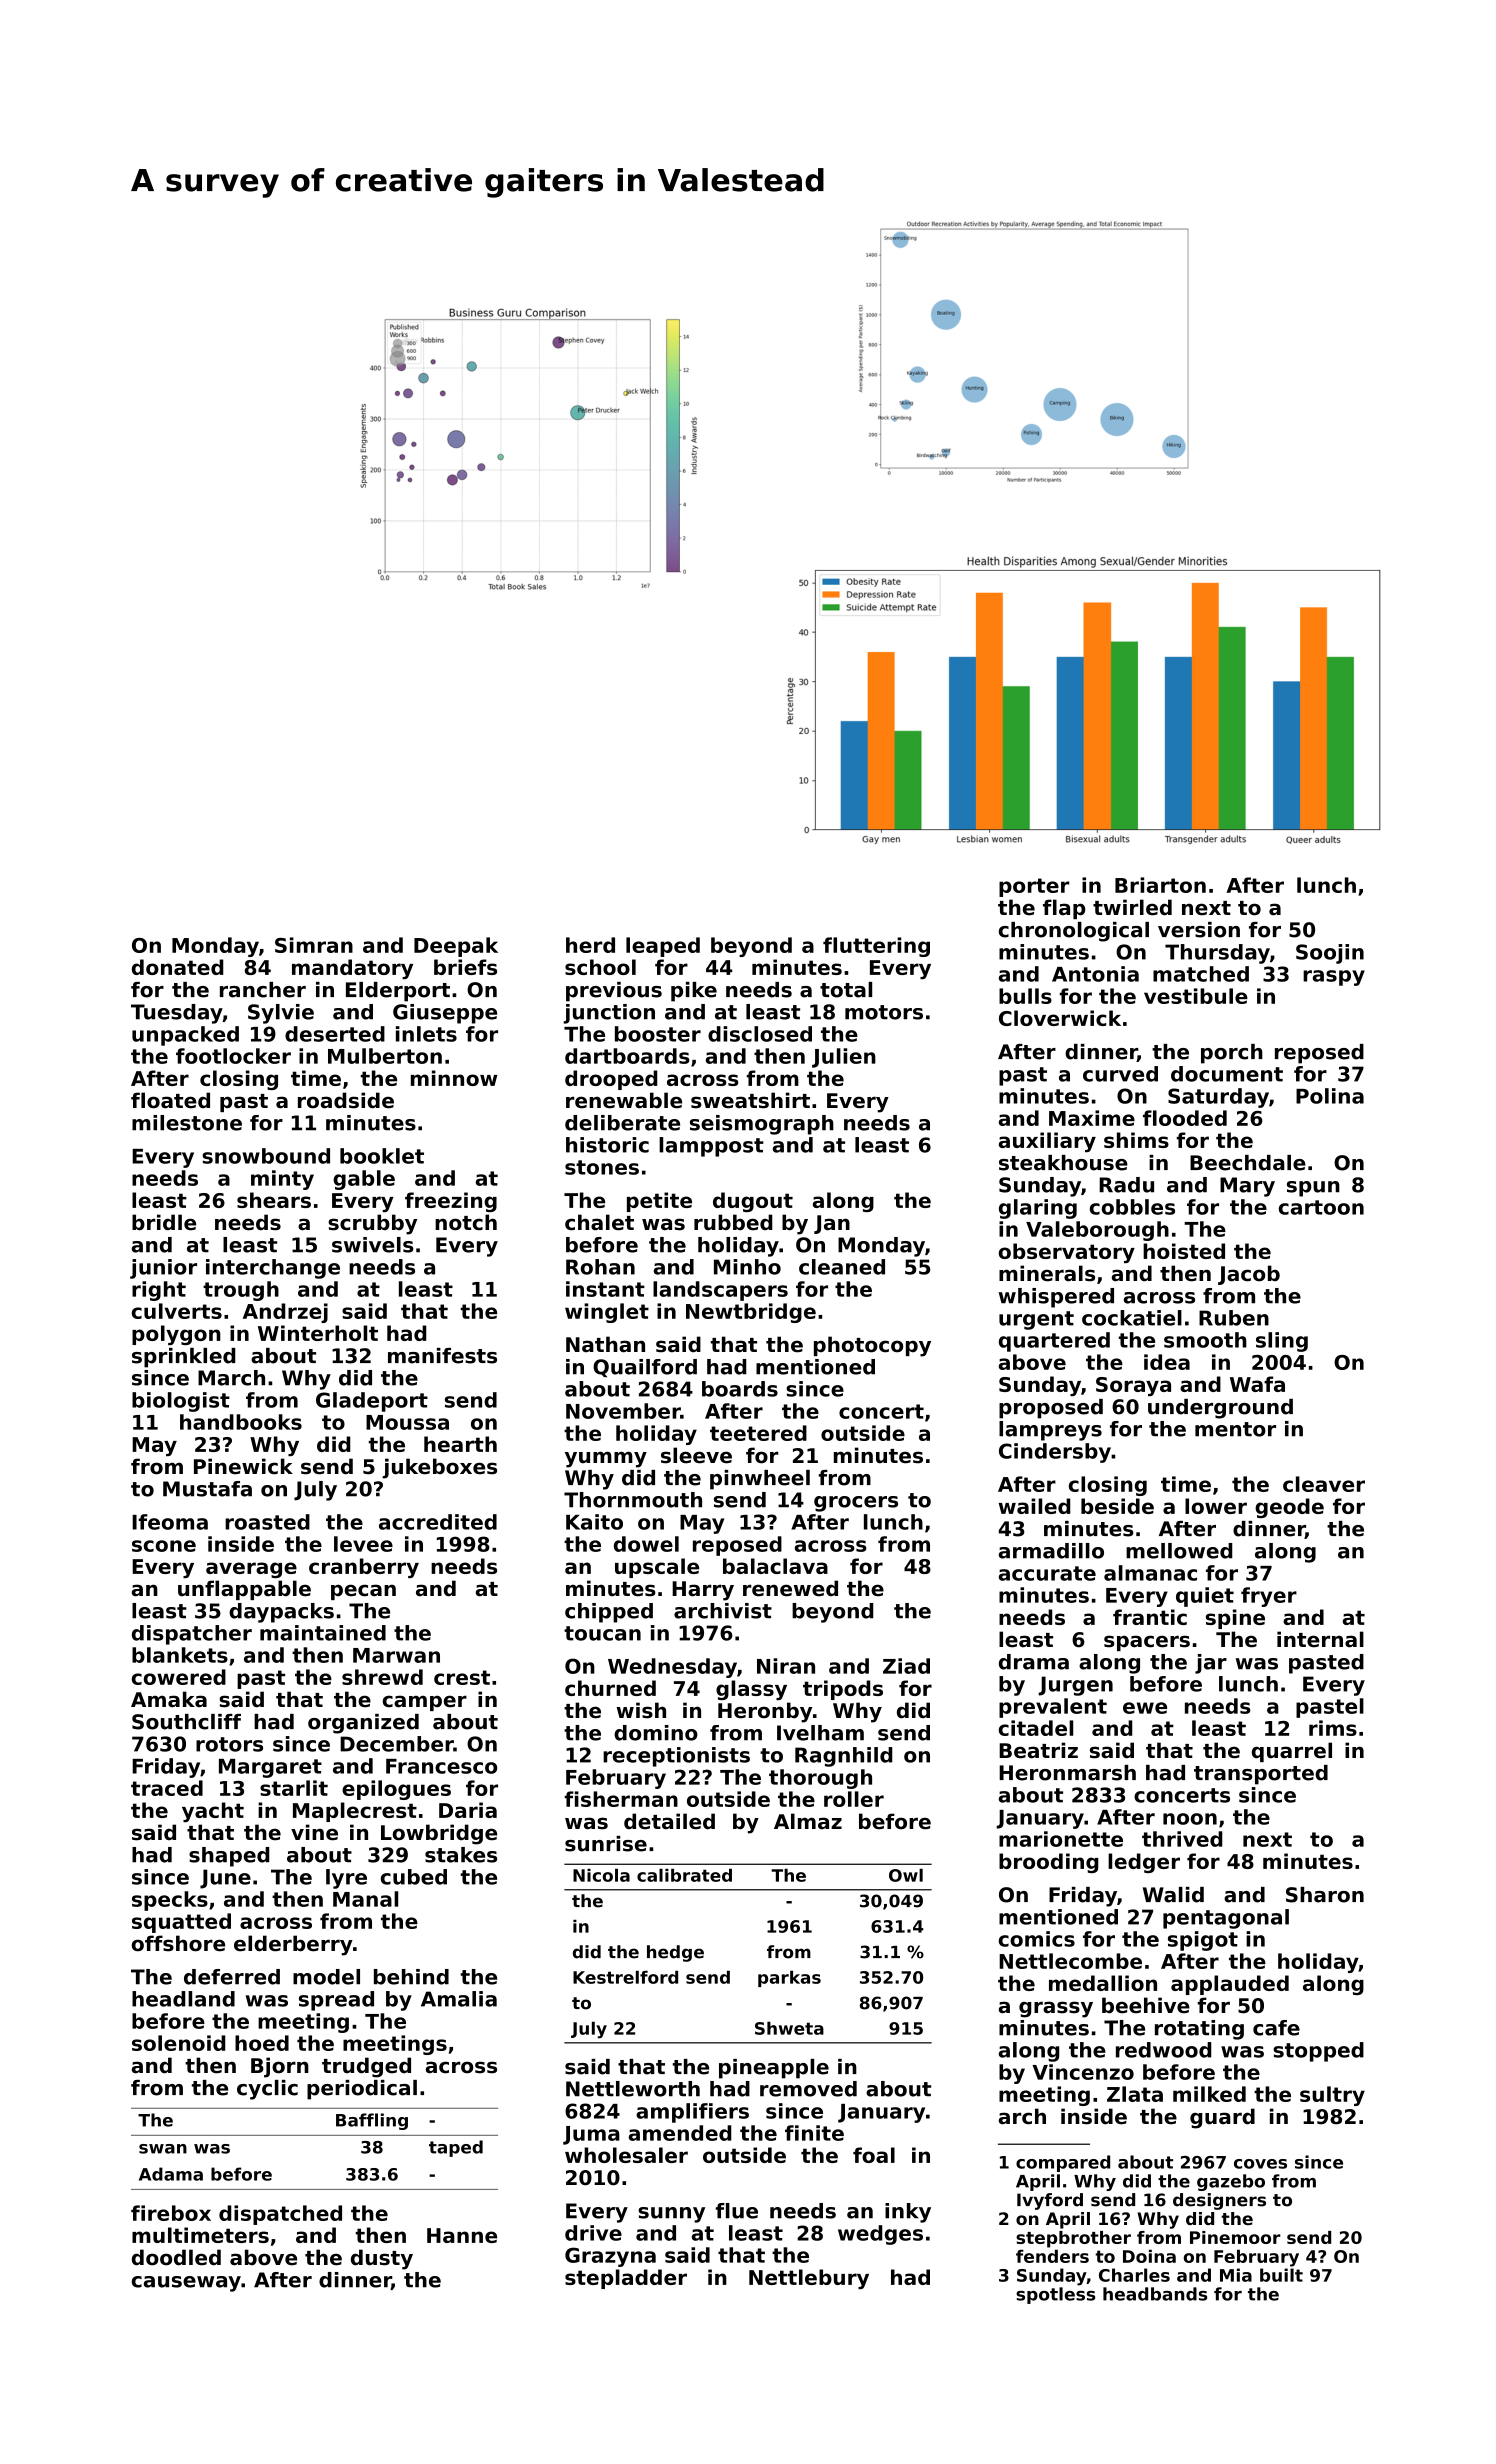 The height and width of the image is (2464, 1496). Describe the element at coordinates (842, 1267) in the image. I see `cleaned` at that location.
